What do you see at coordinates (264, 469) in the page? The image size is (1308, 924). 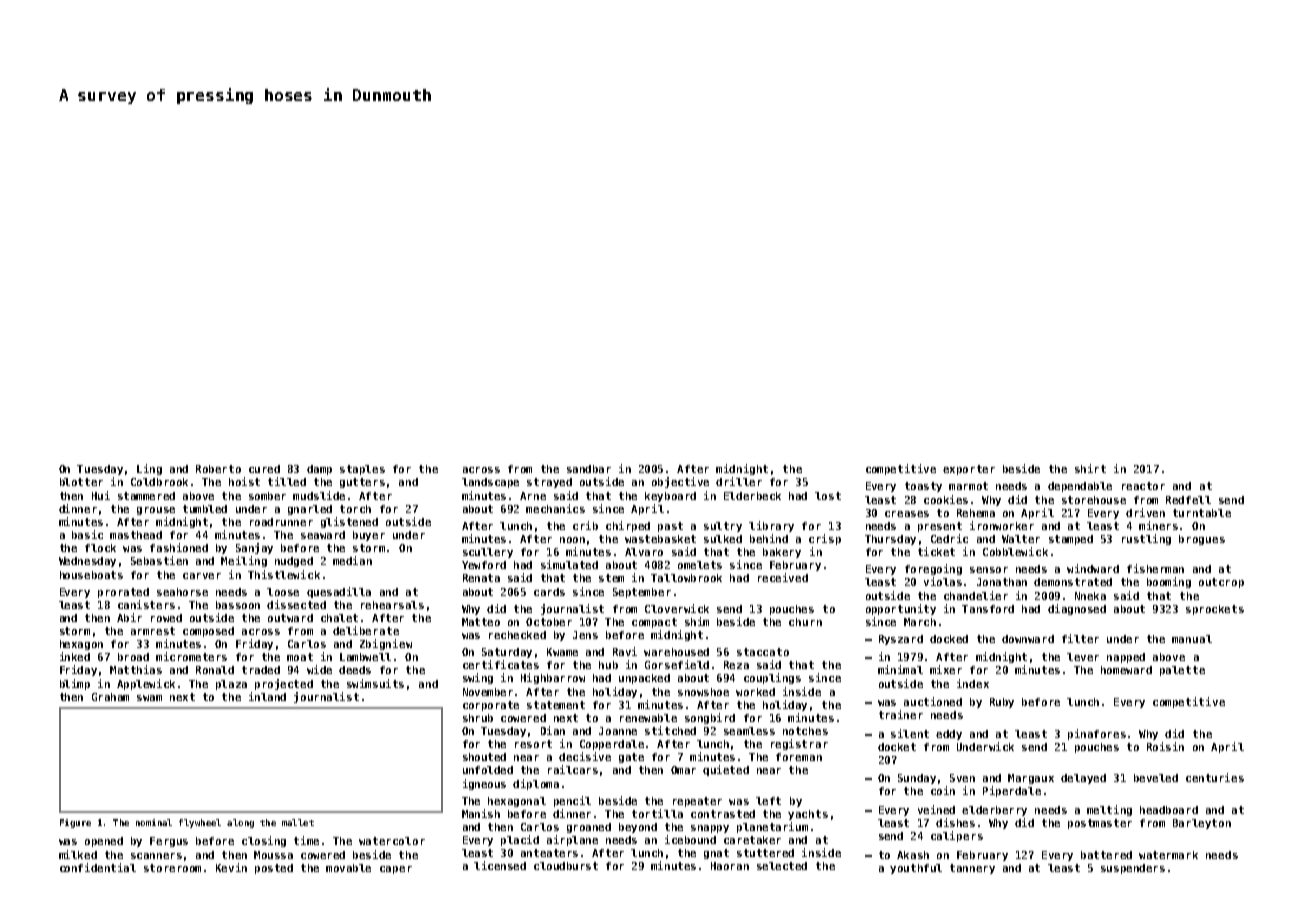 I see `cured` at bounding box center [264, 469].
